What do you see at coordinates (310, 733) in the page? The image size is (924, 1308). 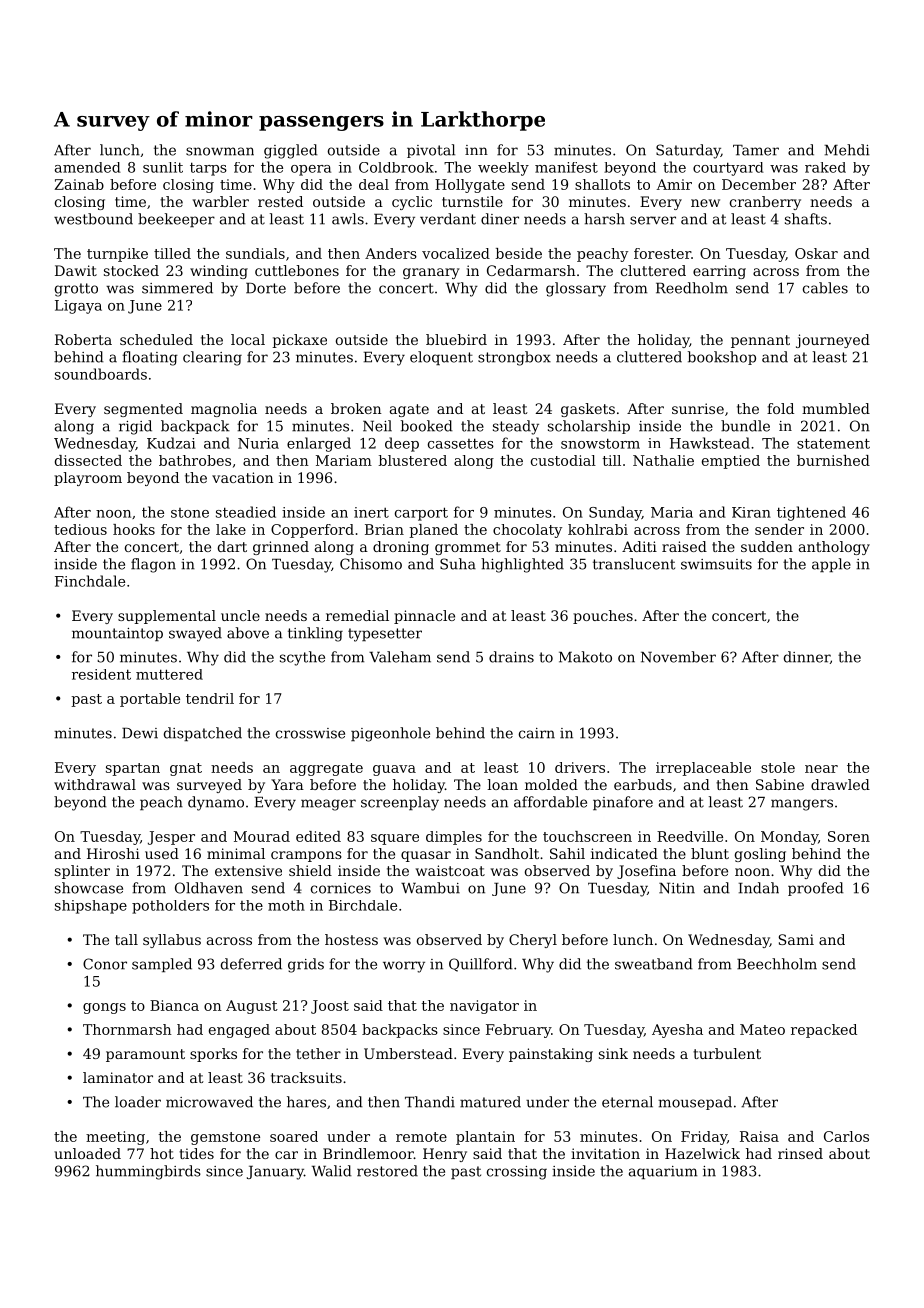 I see `crosswise` at bounding box center [310, 733].
